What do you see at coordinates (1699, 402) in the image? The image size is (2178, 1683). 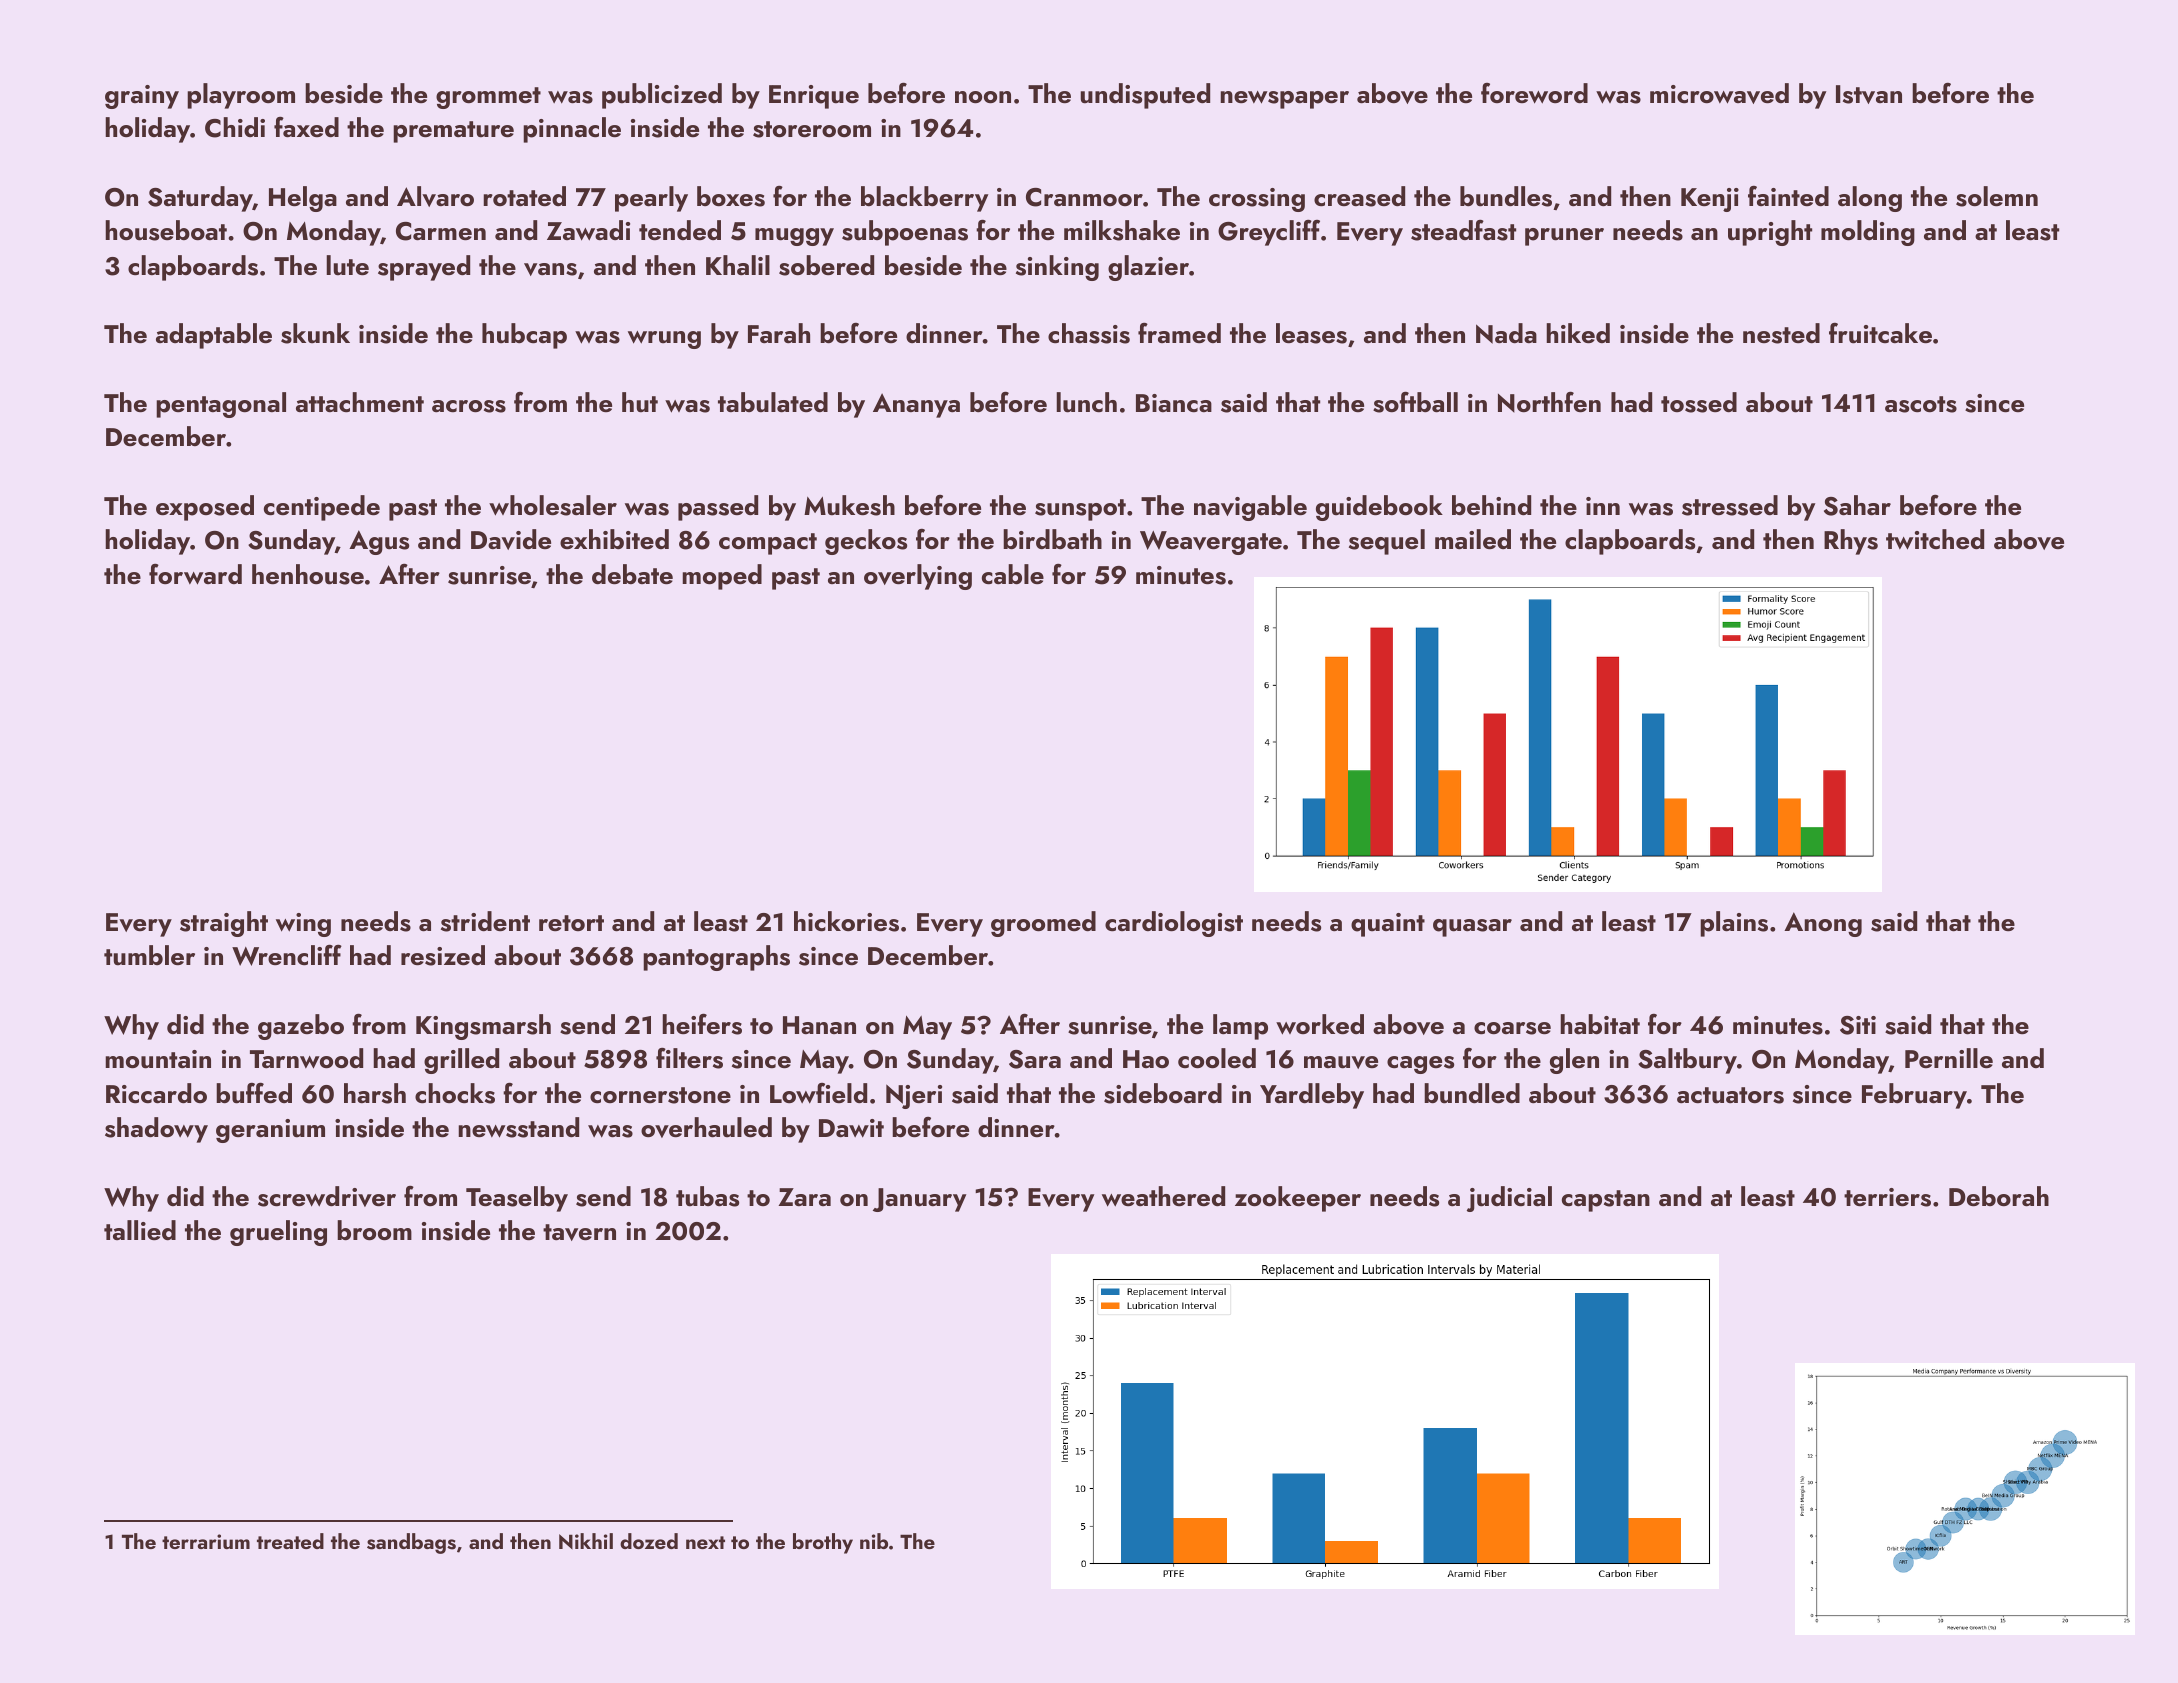 I see `tossed` at bounding box center [1699, 402].
